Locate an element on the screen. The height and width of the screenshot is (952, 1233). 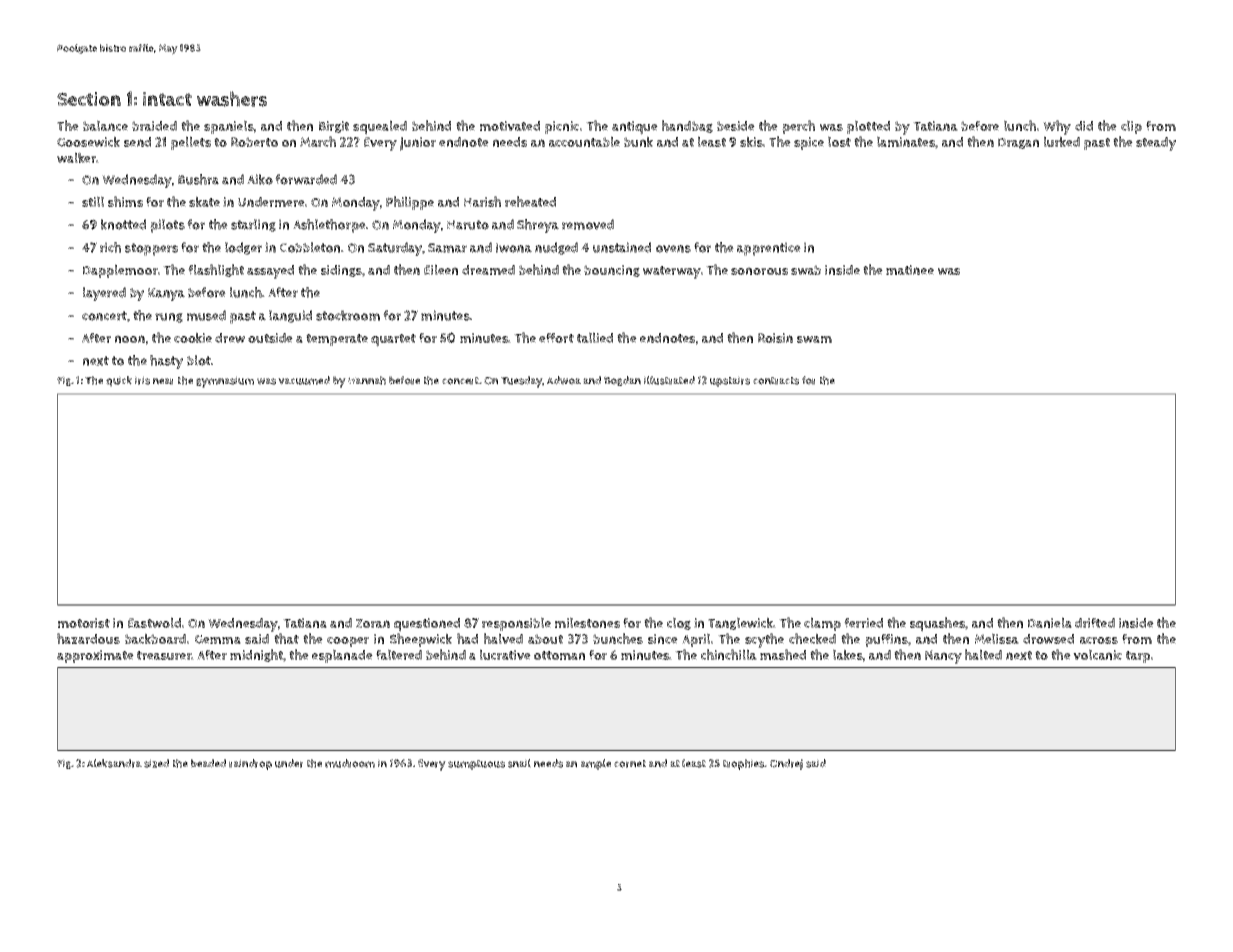
Eastwold is located at coordinates (154, 622).
